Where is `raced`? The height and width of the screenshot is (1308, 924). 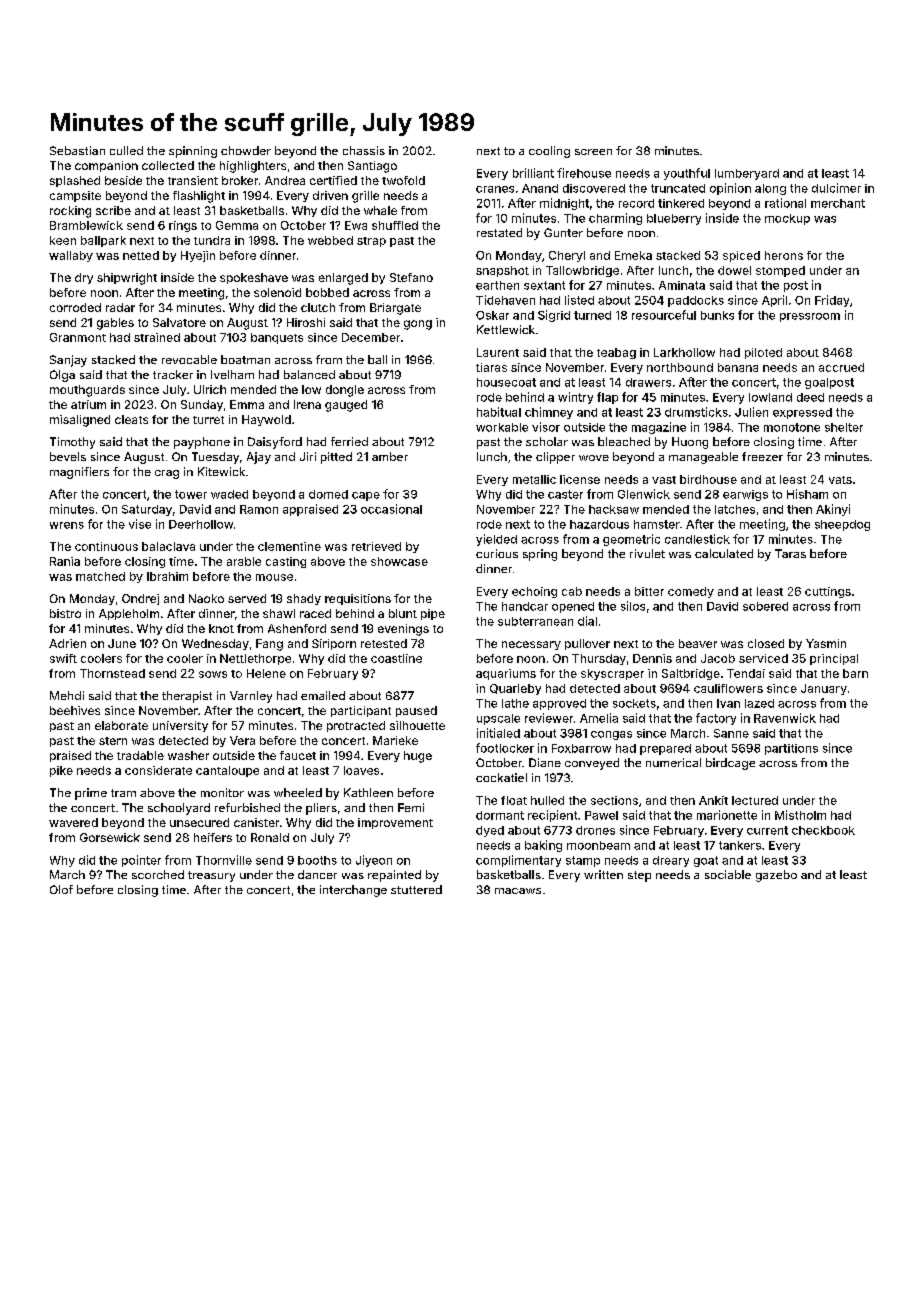 raced is located at coordinates (315, 613).
